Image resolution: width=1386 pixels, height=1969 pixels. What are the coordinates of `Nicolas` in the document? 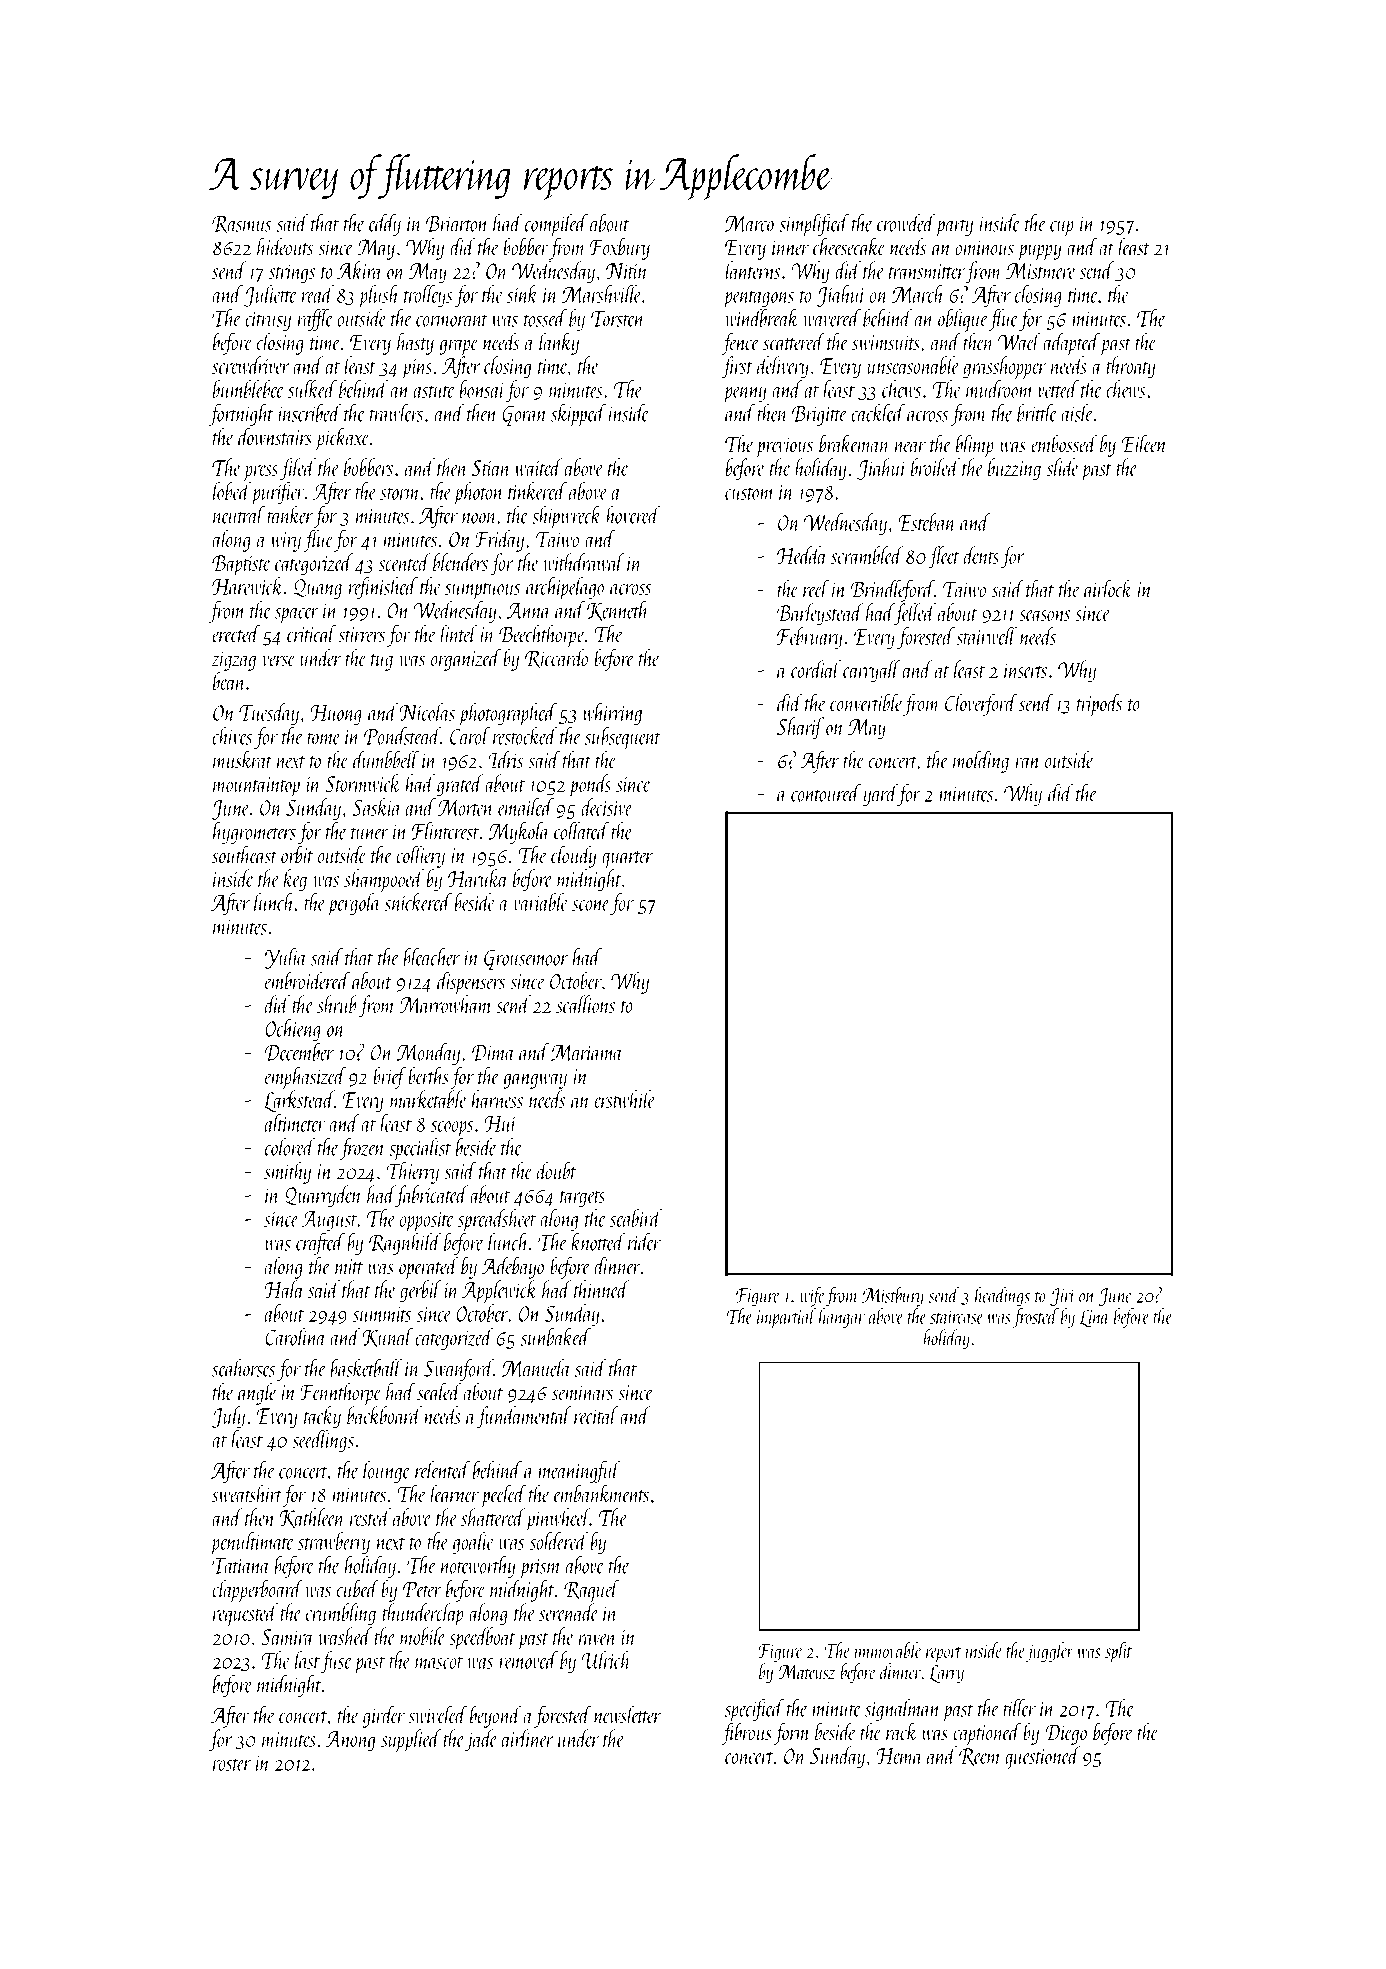 It's located at (427, 712).
